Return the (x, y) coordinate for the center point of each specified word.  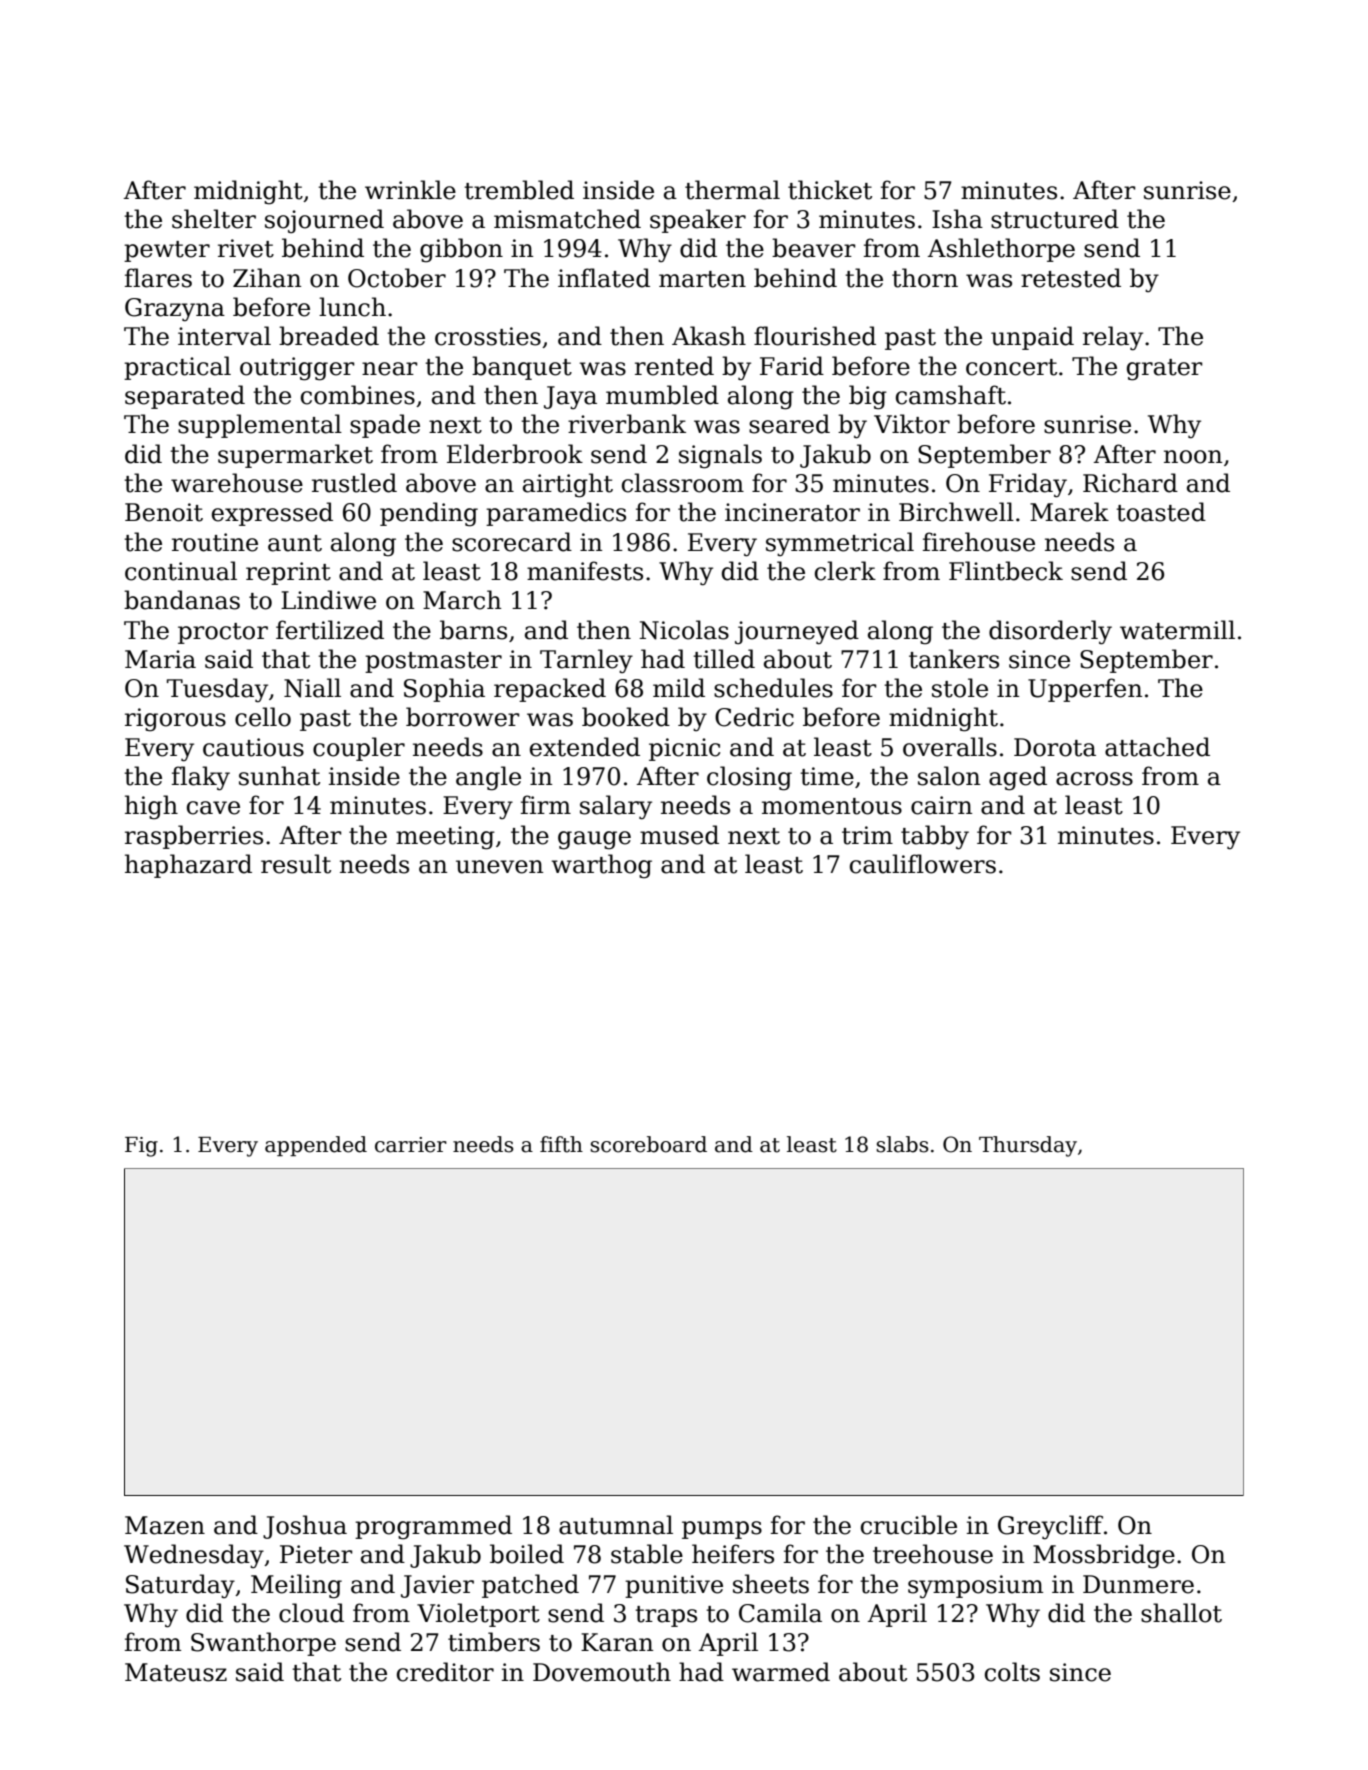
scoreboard (648, 1144)
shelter (214, 219)
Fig (141, 1147)
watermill (1177, 630)
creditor (445, 1672)
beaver (814, 248)
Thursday (1028, 1146)
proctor (223, 633)
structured (1055, 219)
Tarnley (586, 661)
